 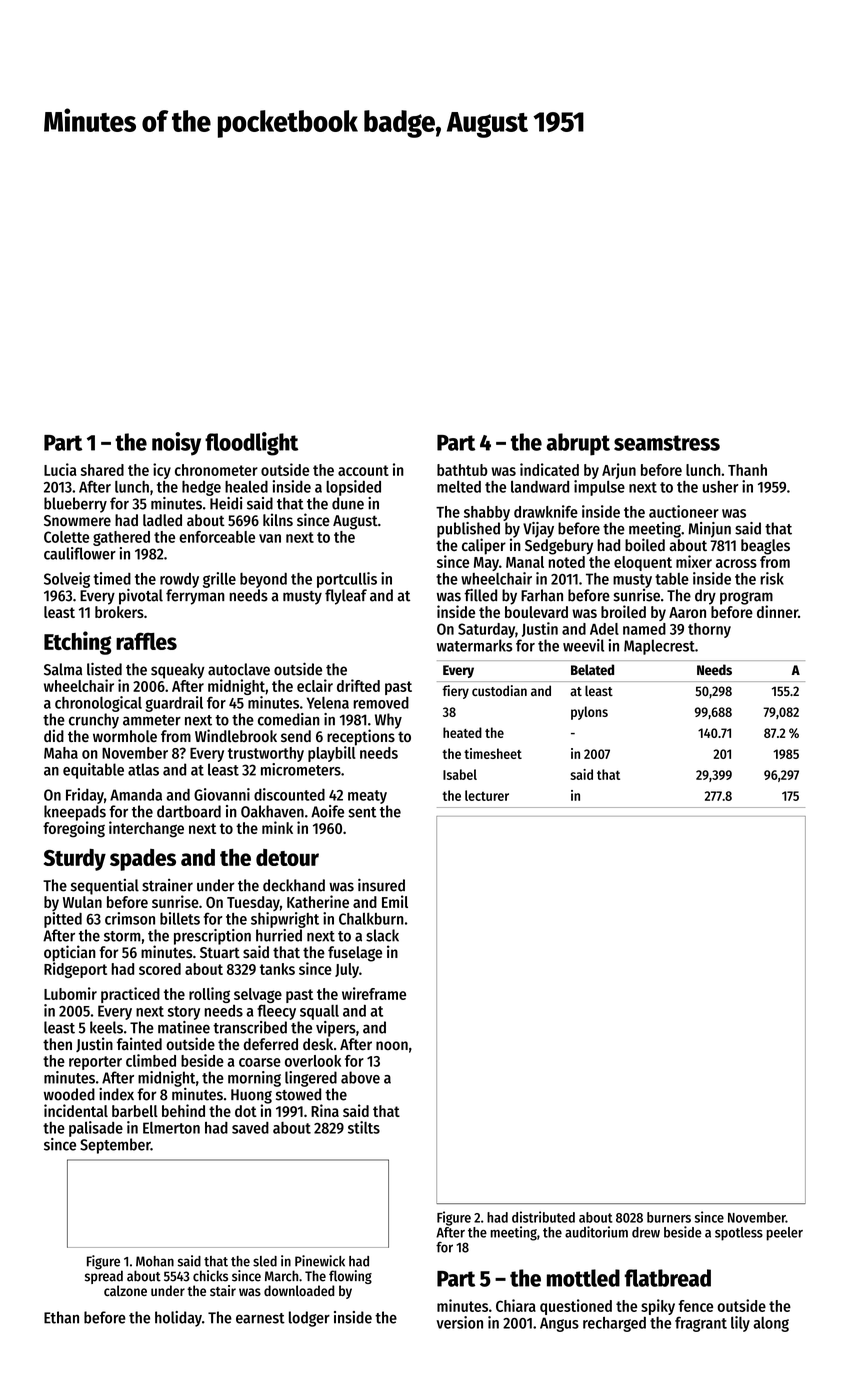 I want to click on Stuart, so click(x=220, y=952).
